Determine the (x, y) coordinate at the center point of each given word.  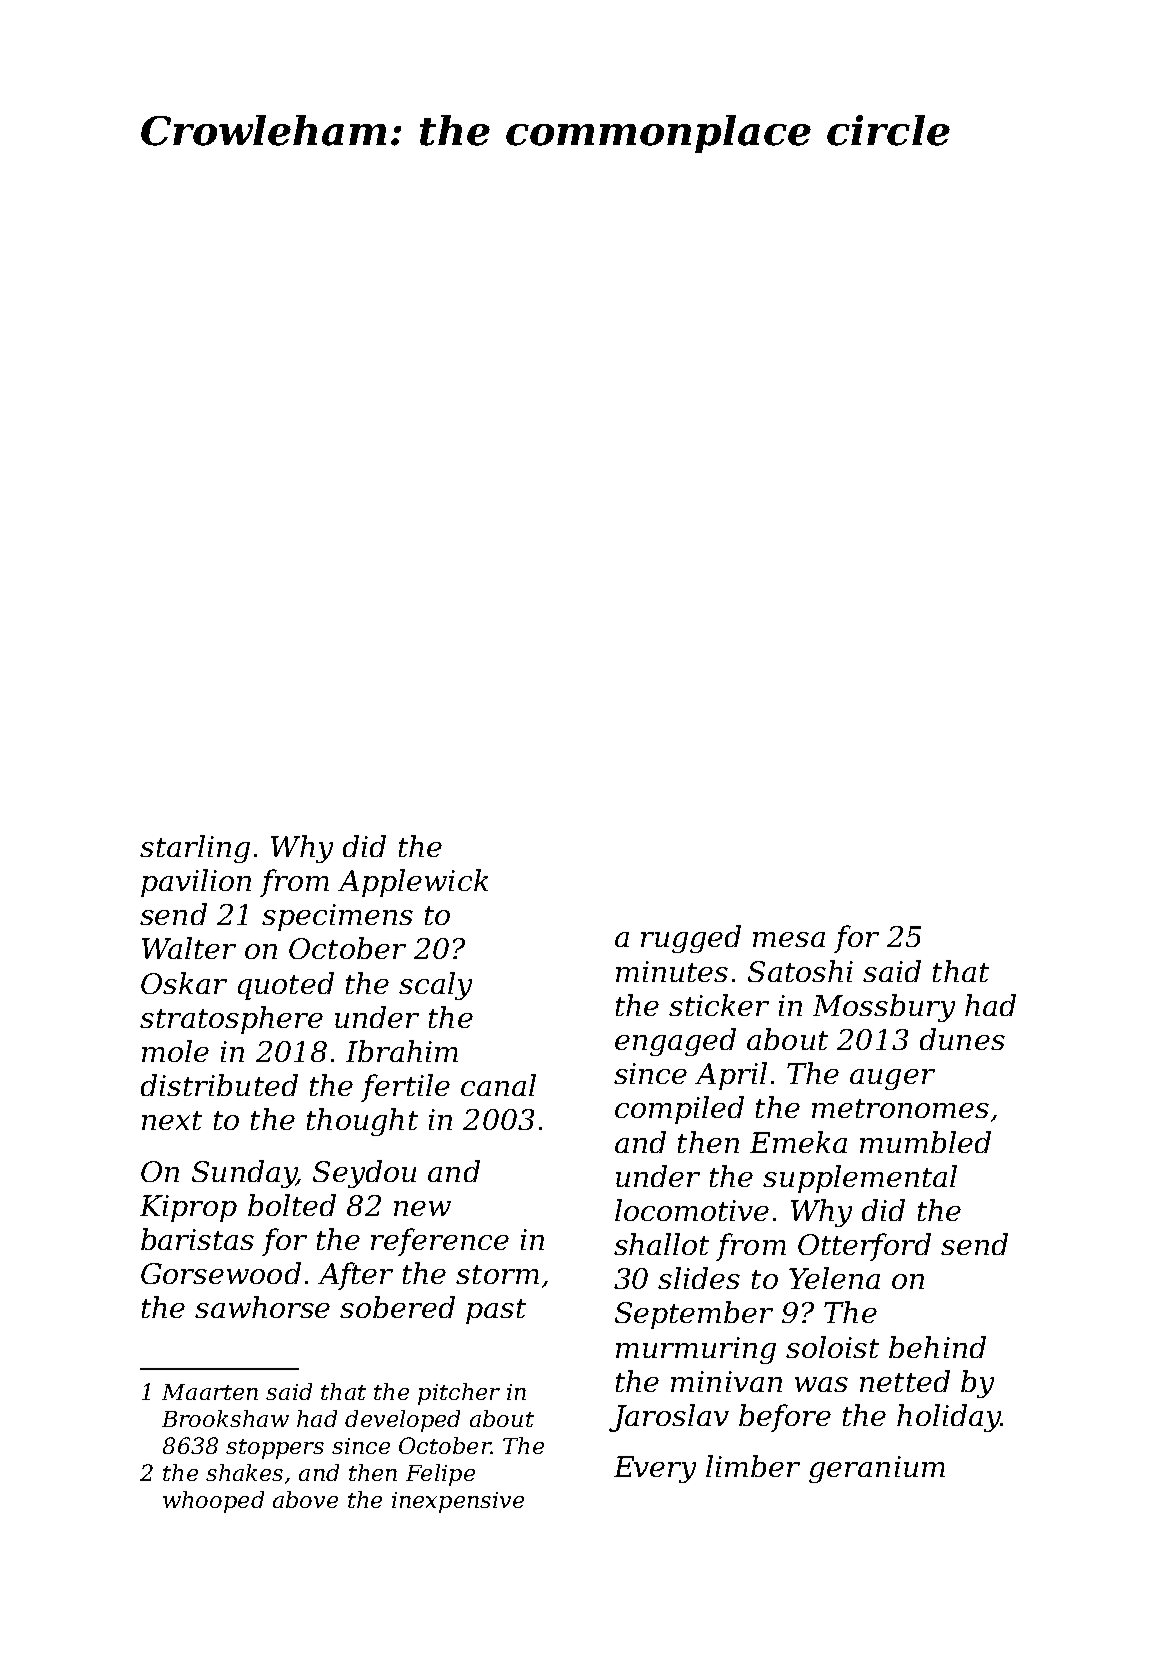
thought (362, 1122)
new (422, 1208)
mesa (789, 939)
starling (195, 849)
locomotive (692, 1210)
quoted (286, 986)
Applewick (413, 883)
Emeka (798, 1142)
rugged (691, 939)
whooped (213, 1502)
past (496, 1311)
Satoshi (800, 971)
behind (937, 1347)
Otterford (864, 1247)
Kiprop (188, 1208)
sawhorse (262, 1307)
